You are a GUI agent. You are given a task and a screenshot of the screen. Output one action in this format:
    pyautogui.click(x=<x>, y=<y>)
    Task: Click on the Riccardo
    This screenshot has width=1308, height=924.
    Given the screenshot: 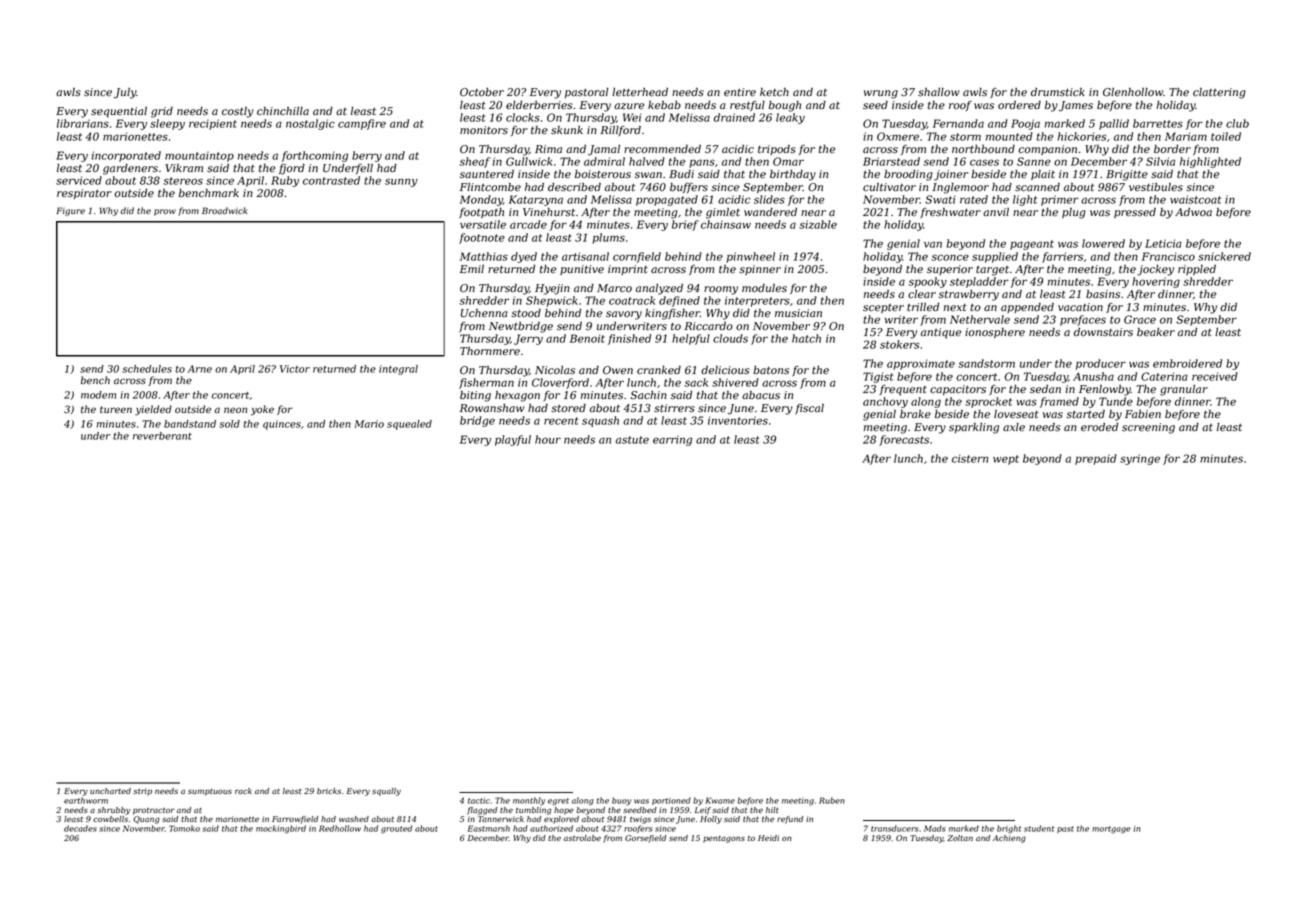 What is the action you would take?
    pyautogui.click(x=708, y=326)
